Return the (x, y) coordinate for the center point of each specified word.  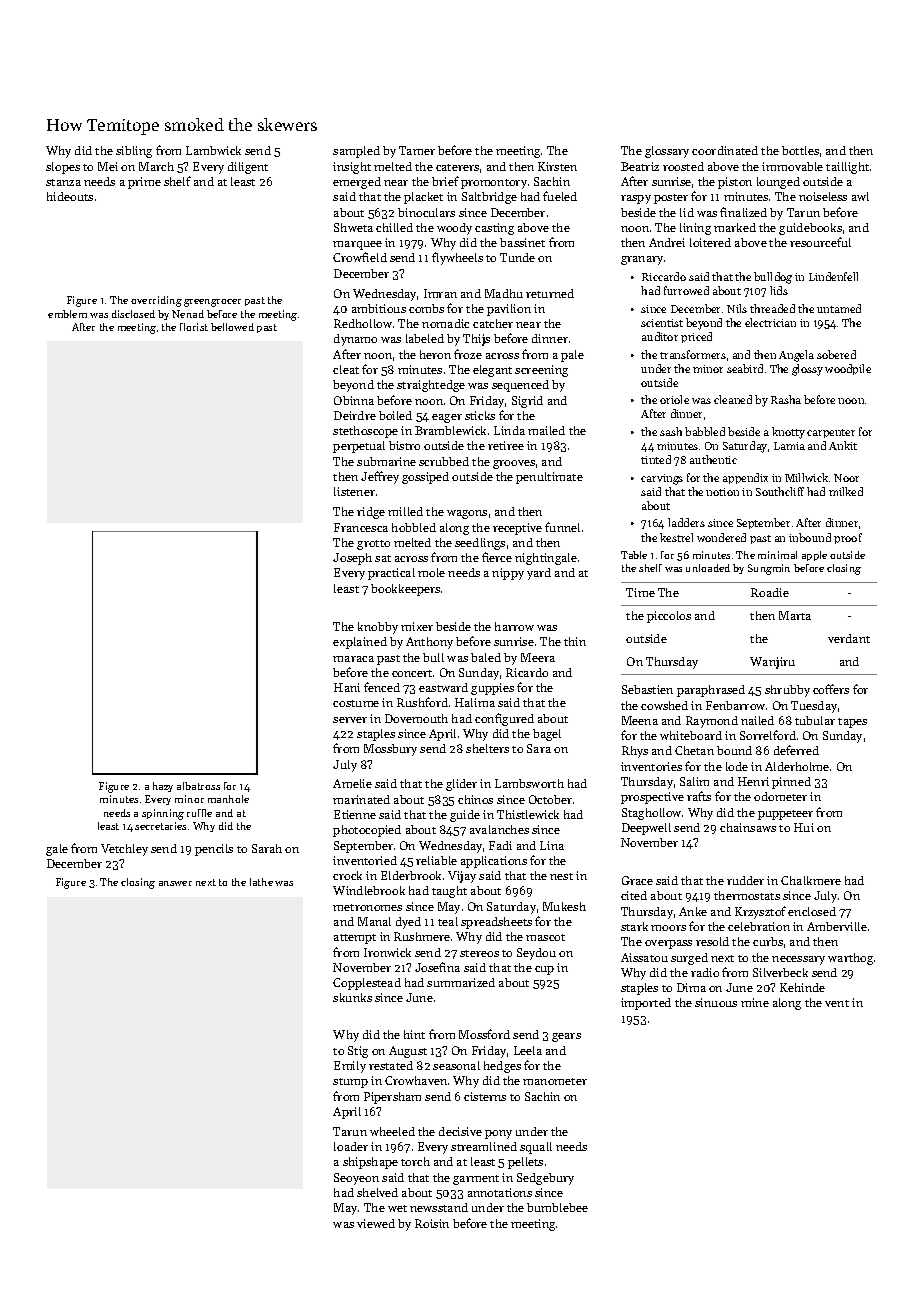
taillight (847, 168)
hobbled (414, 527)
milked (846, 491)
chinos (475, 799)
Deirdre (355, 415)
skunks (352, 997)
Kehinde (802, 987)
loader (351, 1146)
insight (352, 168)
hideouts (70, 196)
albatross (198, 786)
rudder (745, 880)
